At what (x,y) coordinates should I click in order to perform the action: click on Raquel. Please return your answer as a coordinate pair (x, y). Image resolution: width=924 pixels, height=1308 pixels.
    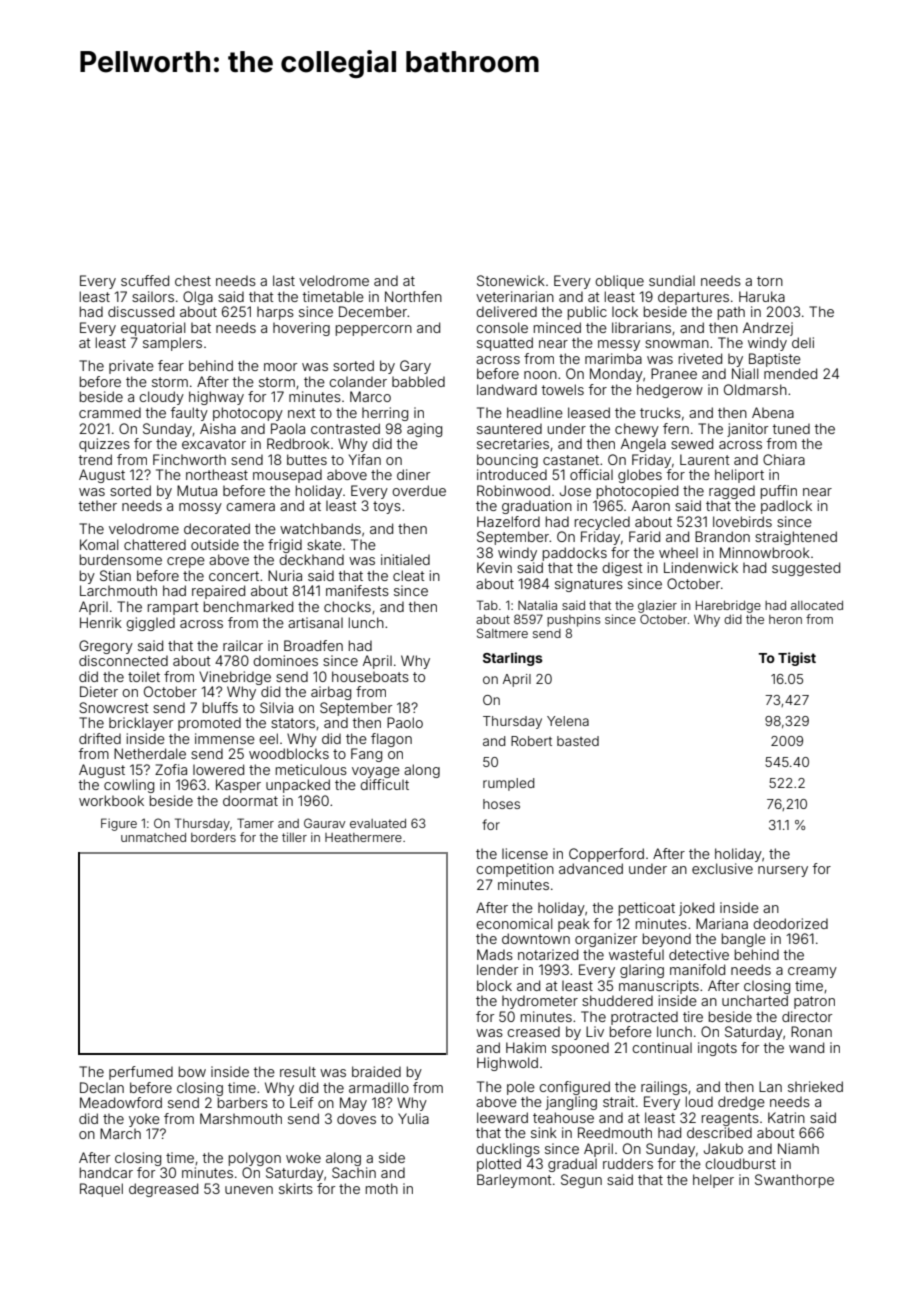
    Looking at the image, I should click on (101, 1190).
